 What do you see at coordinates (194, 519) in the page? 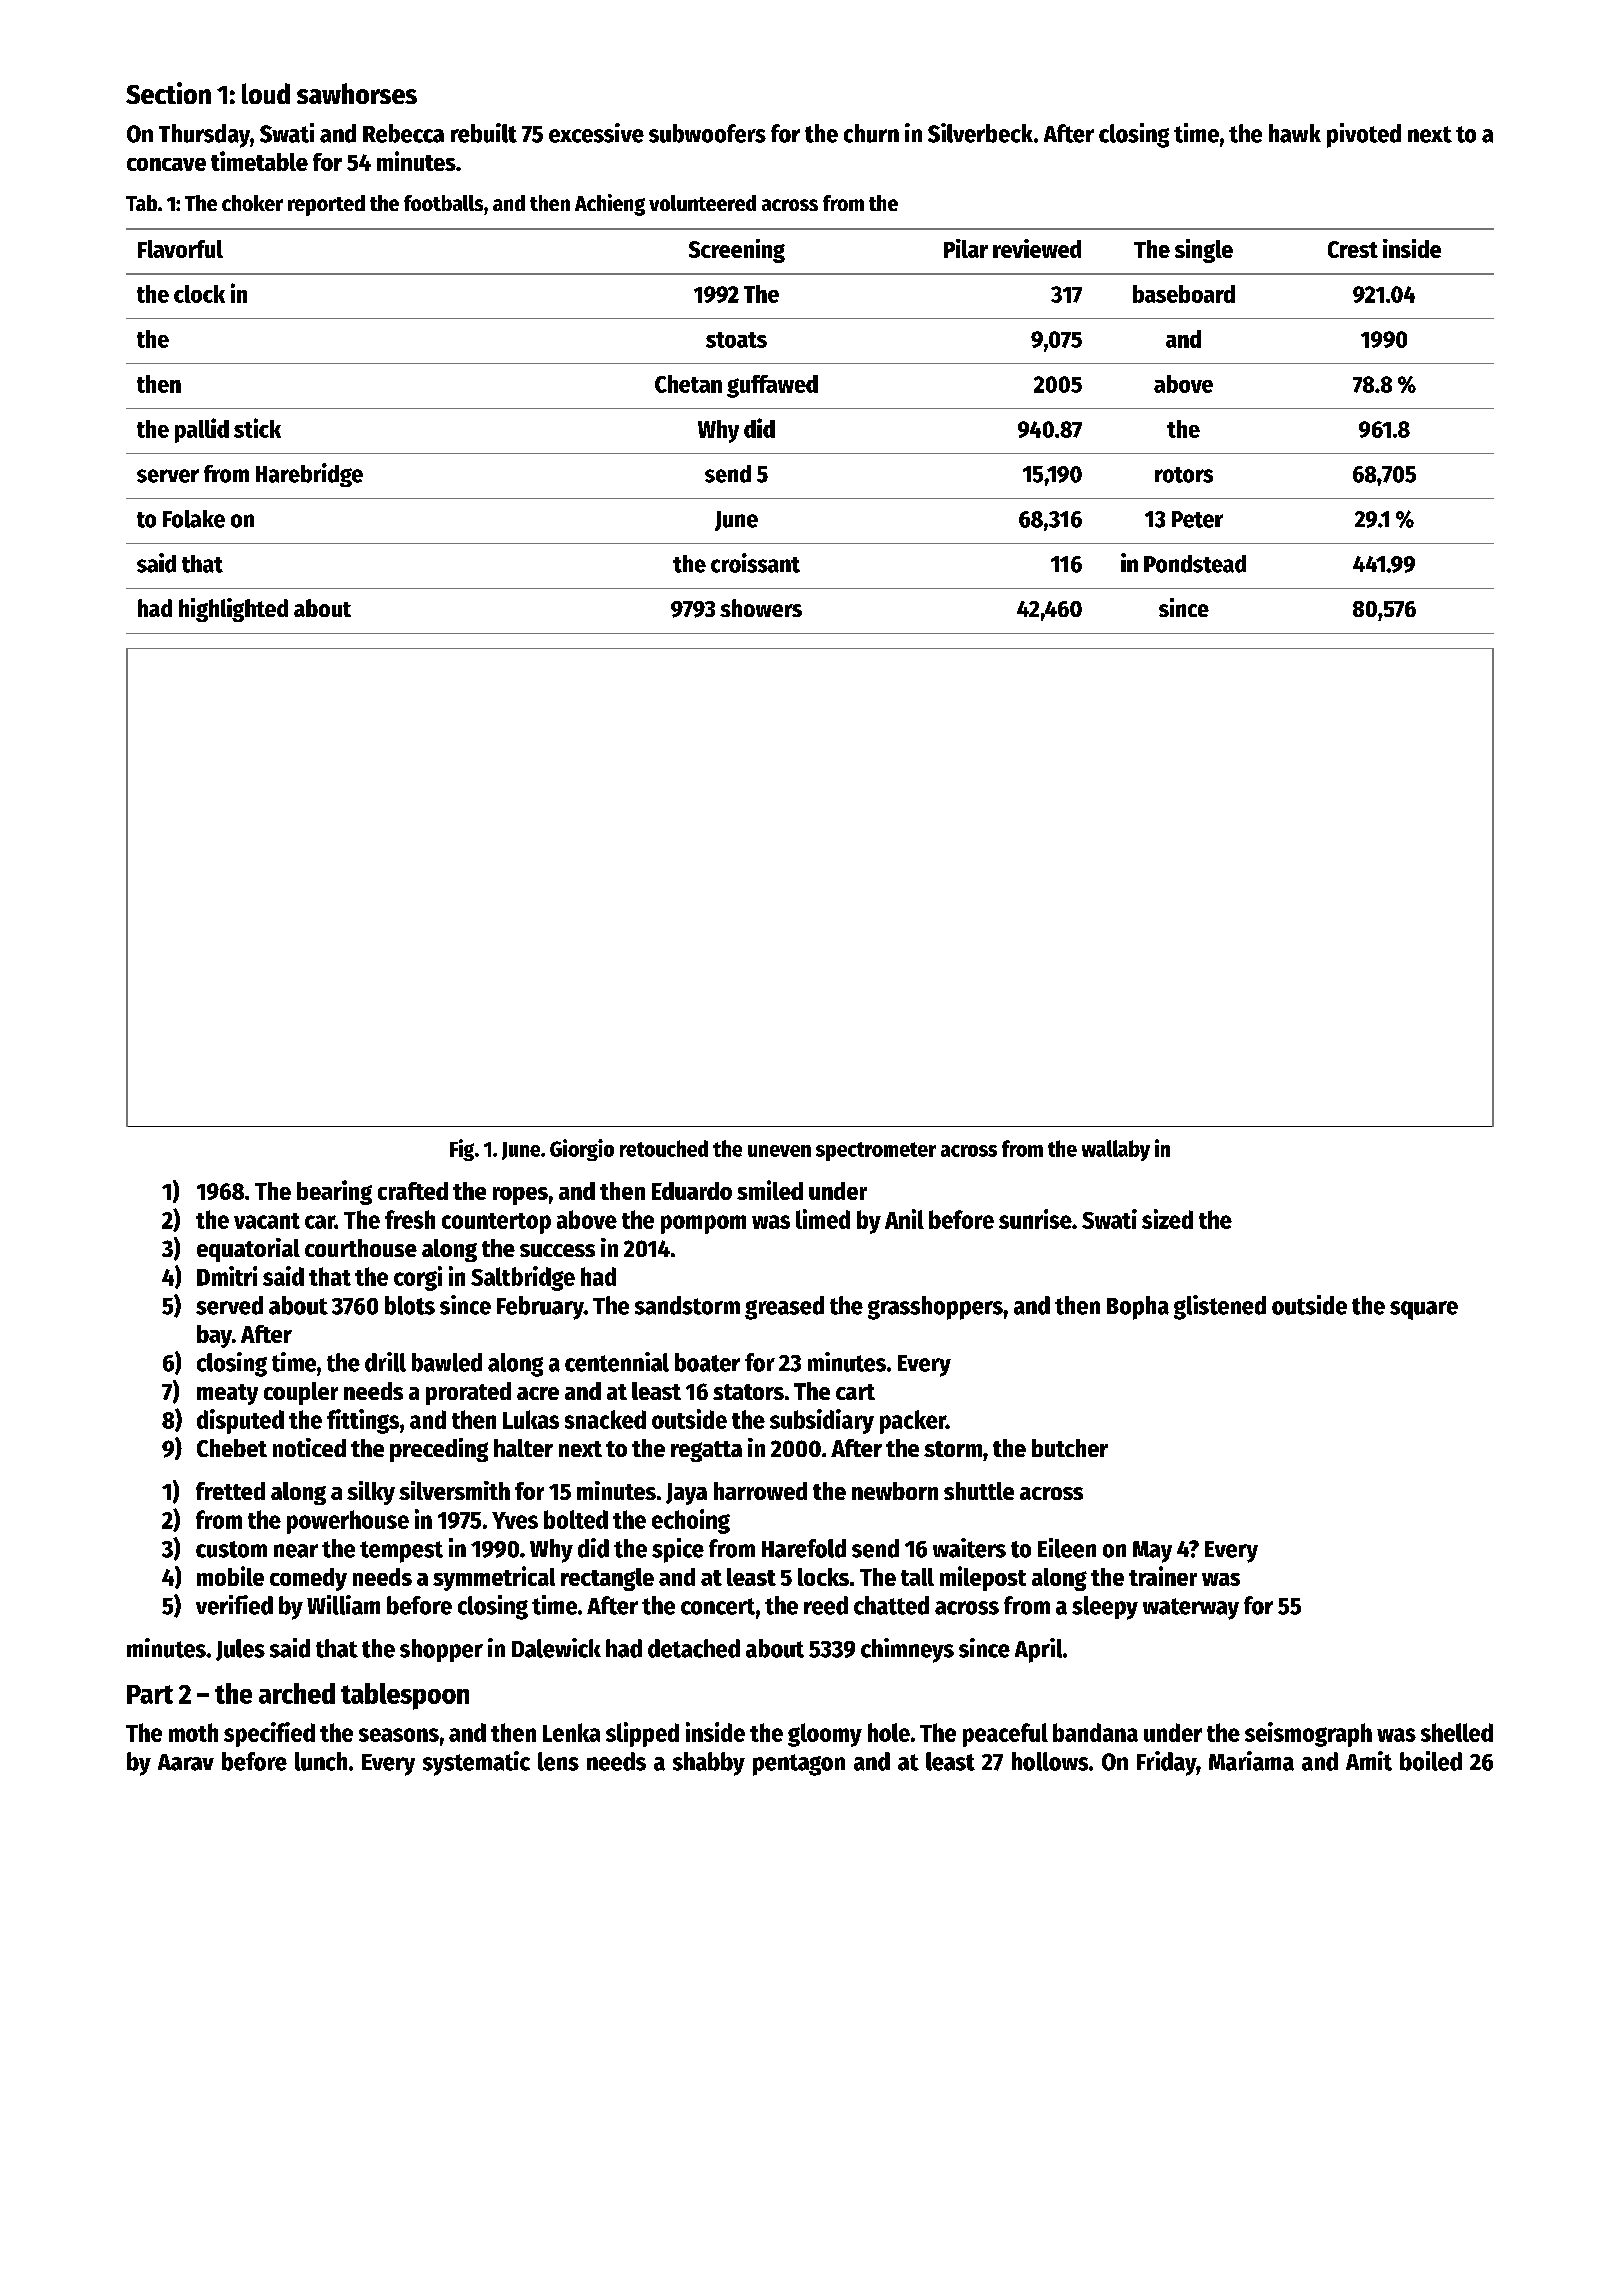
I see `Folake` at bounding box center [194, 519].
